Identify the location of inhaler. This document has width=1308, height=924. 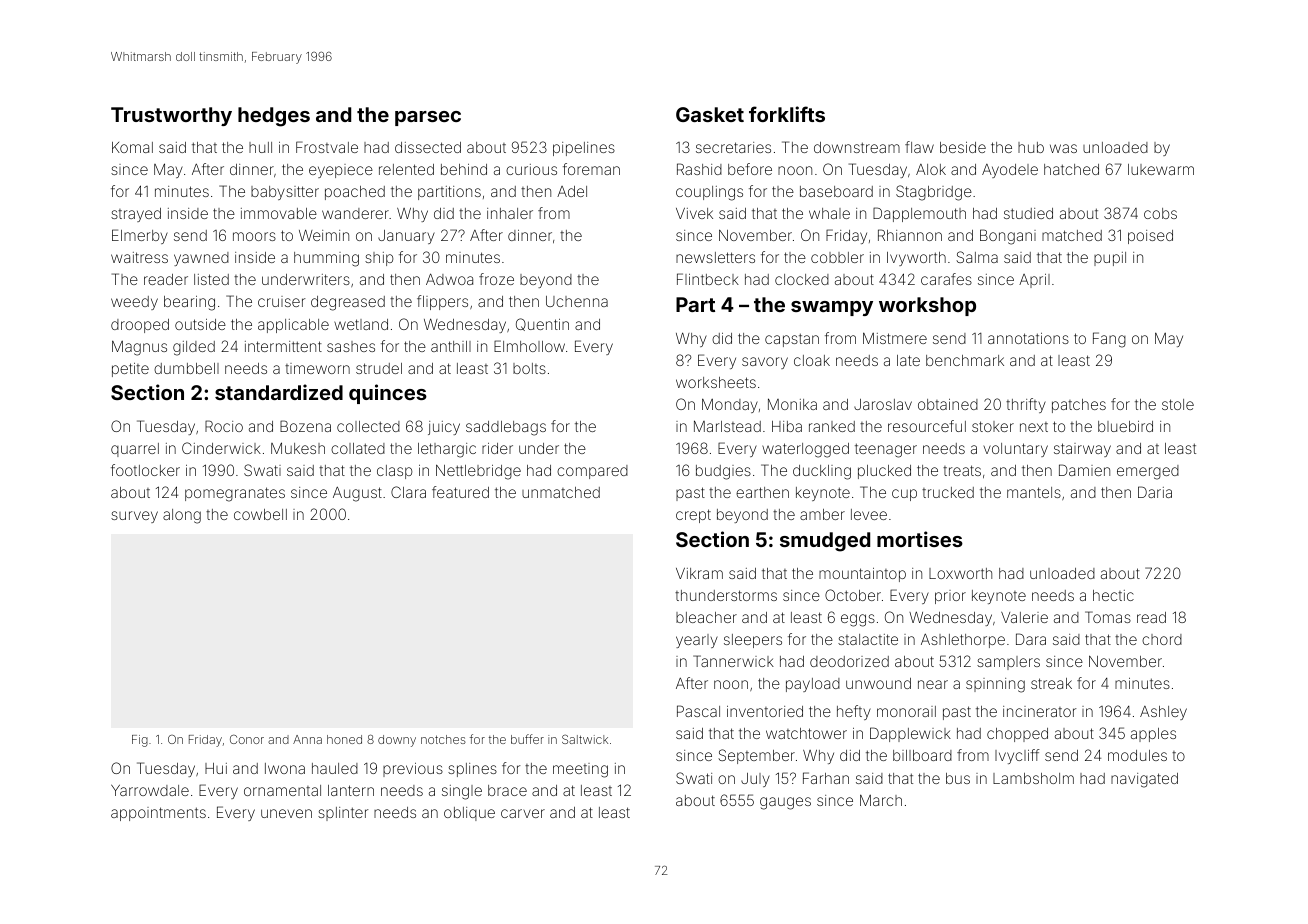
(510, 213).
